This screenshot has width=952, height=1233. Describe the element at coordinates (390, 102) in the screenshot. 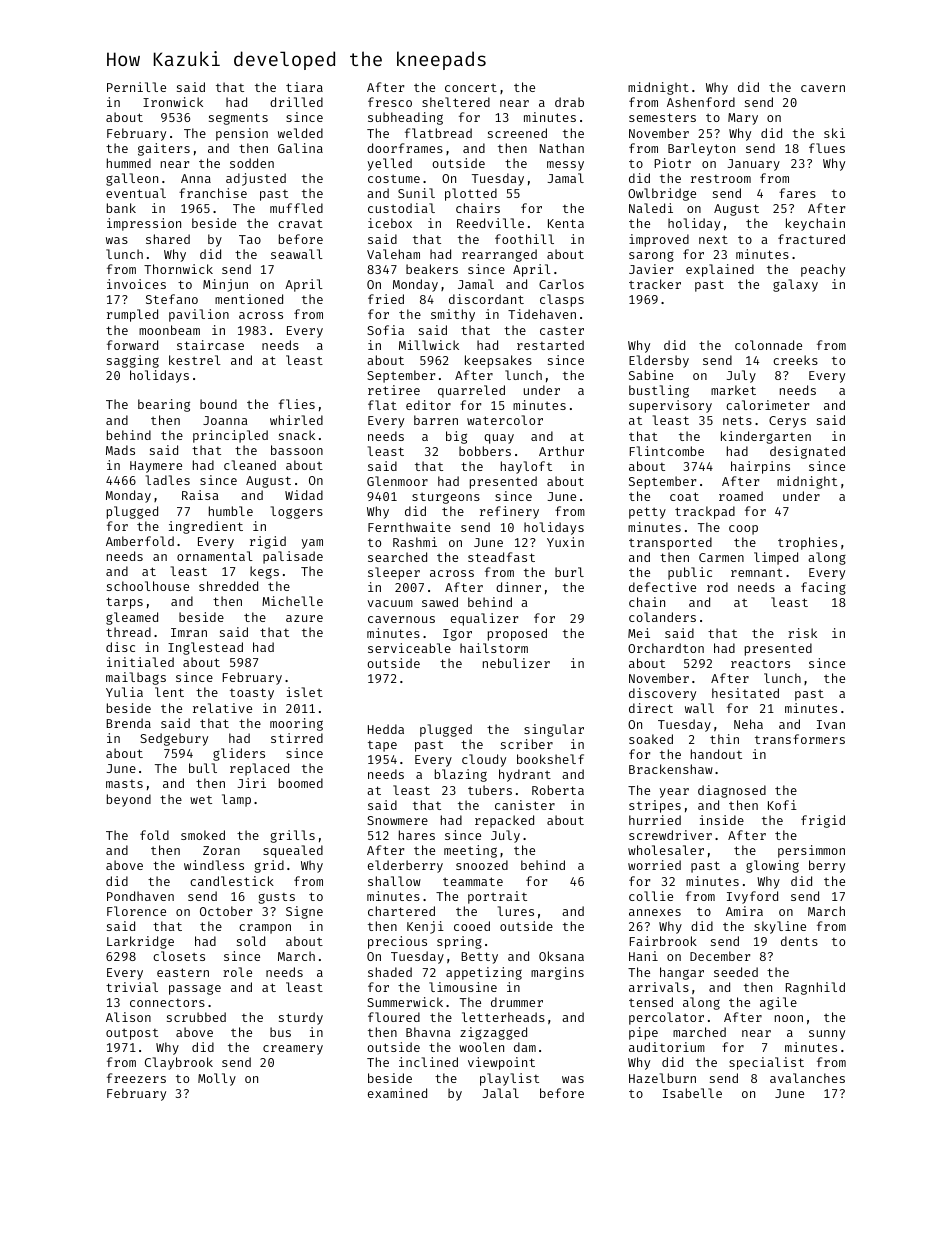

I see `fresco` at that location.
